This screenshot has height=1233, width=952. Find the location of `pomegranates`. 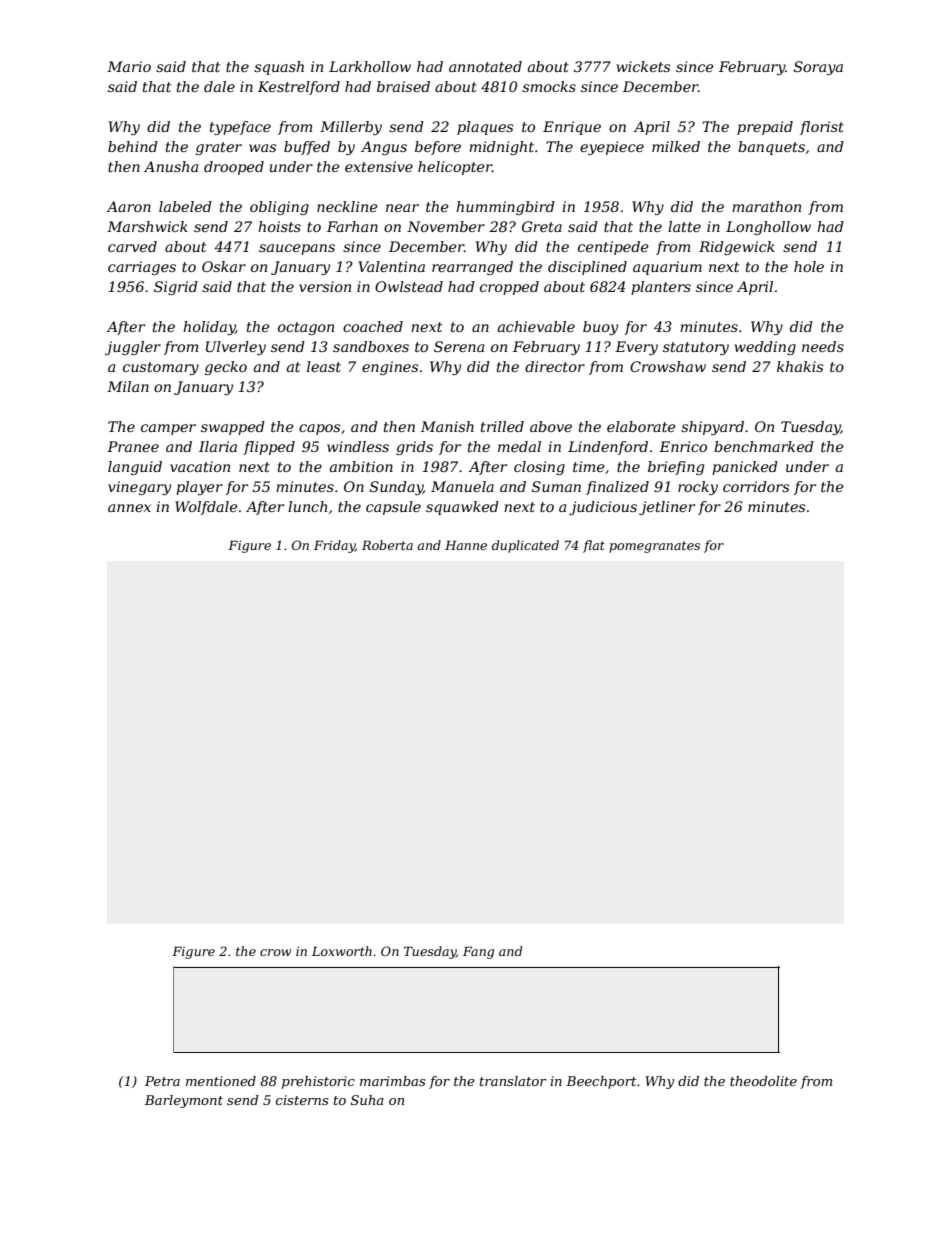

pomegranates is located at coordinates (654, 547).
